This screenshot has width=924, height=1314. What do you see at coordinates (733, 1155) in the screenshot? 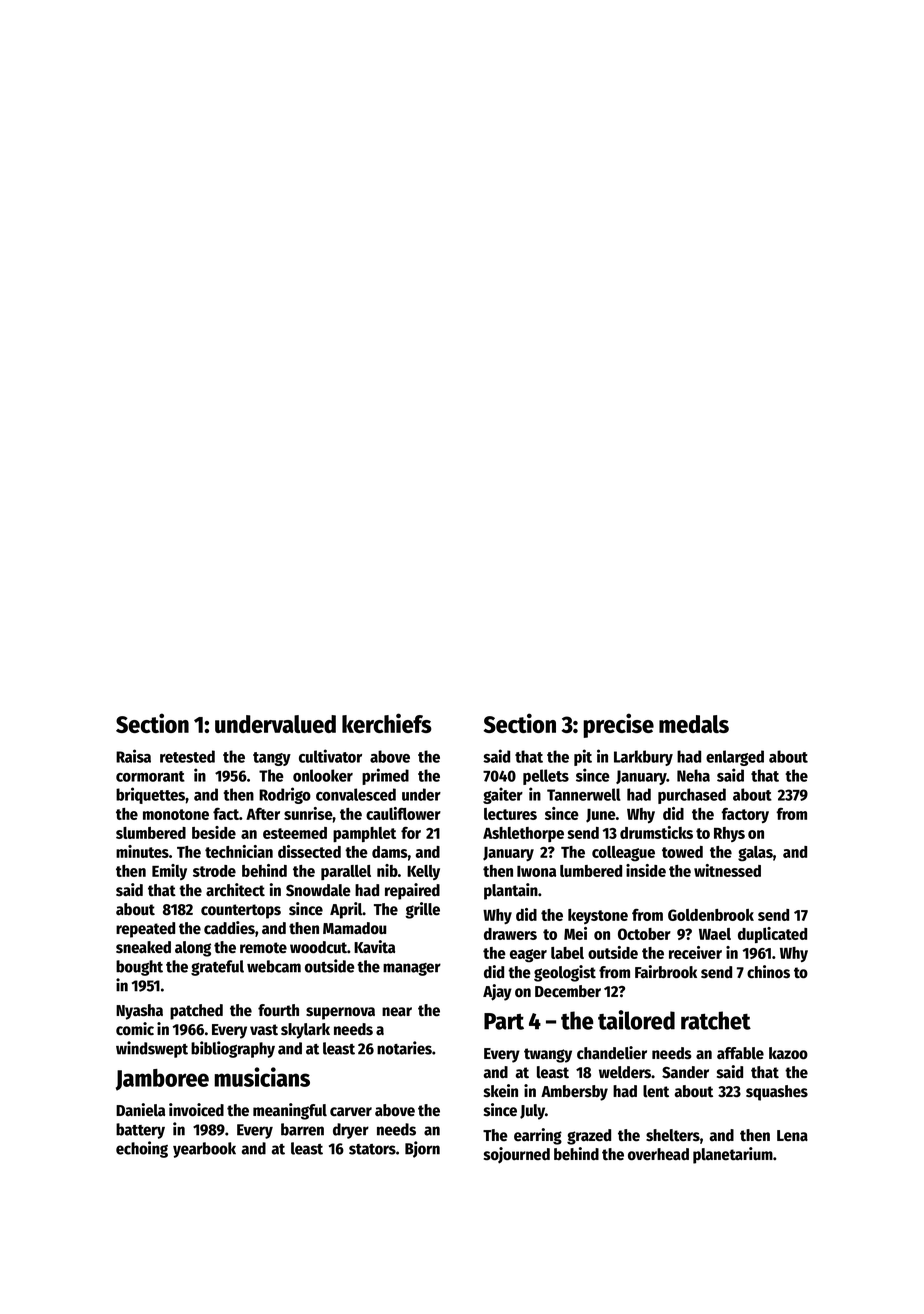
I see `planetarium` at bounding box center [733, 1155].
